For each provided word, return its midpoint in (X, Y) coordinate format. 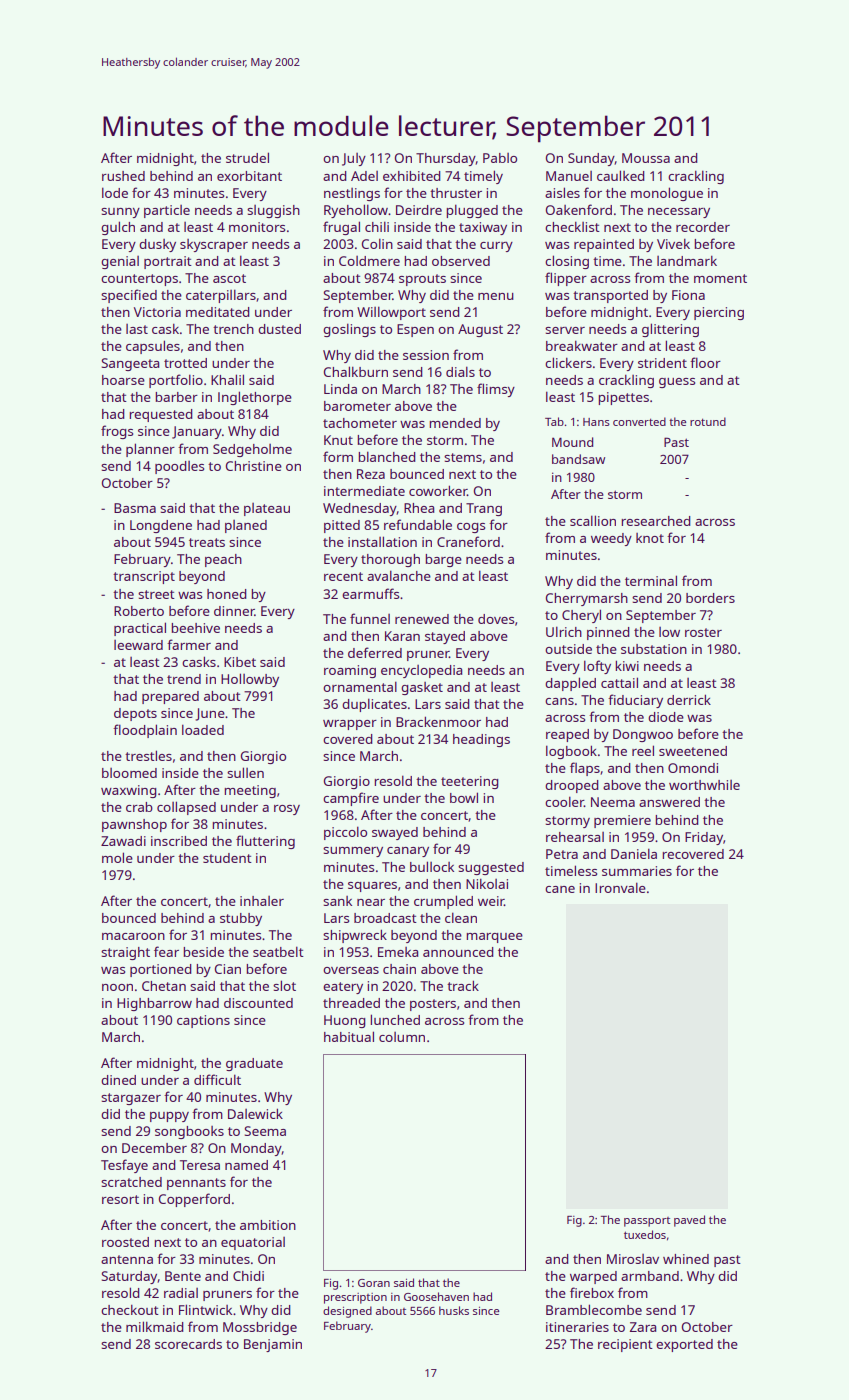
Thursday (446, 159)
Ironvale (620, 887)
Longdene (161, 526)
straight (125, 953)
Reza (371, 474)
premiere (622, 821)
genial (120, 262)
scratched (131, 1182)
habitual (349, 1036)
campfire (351, 799)
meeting (250, 791)
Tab (554, 421)
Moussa (646, 158)
